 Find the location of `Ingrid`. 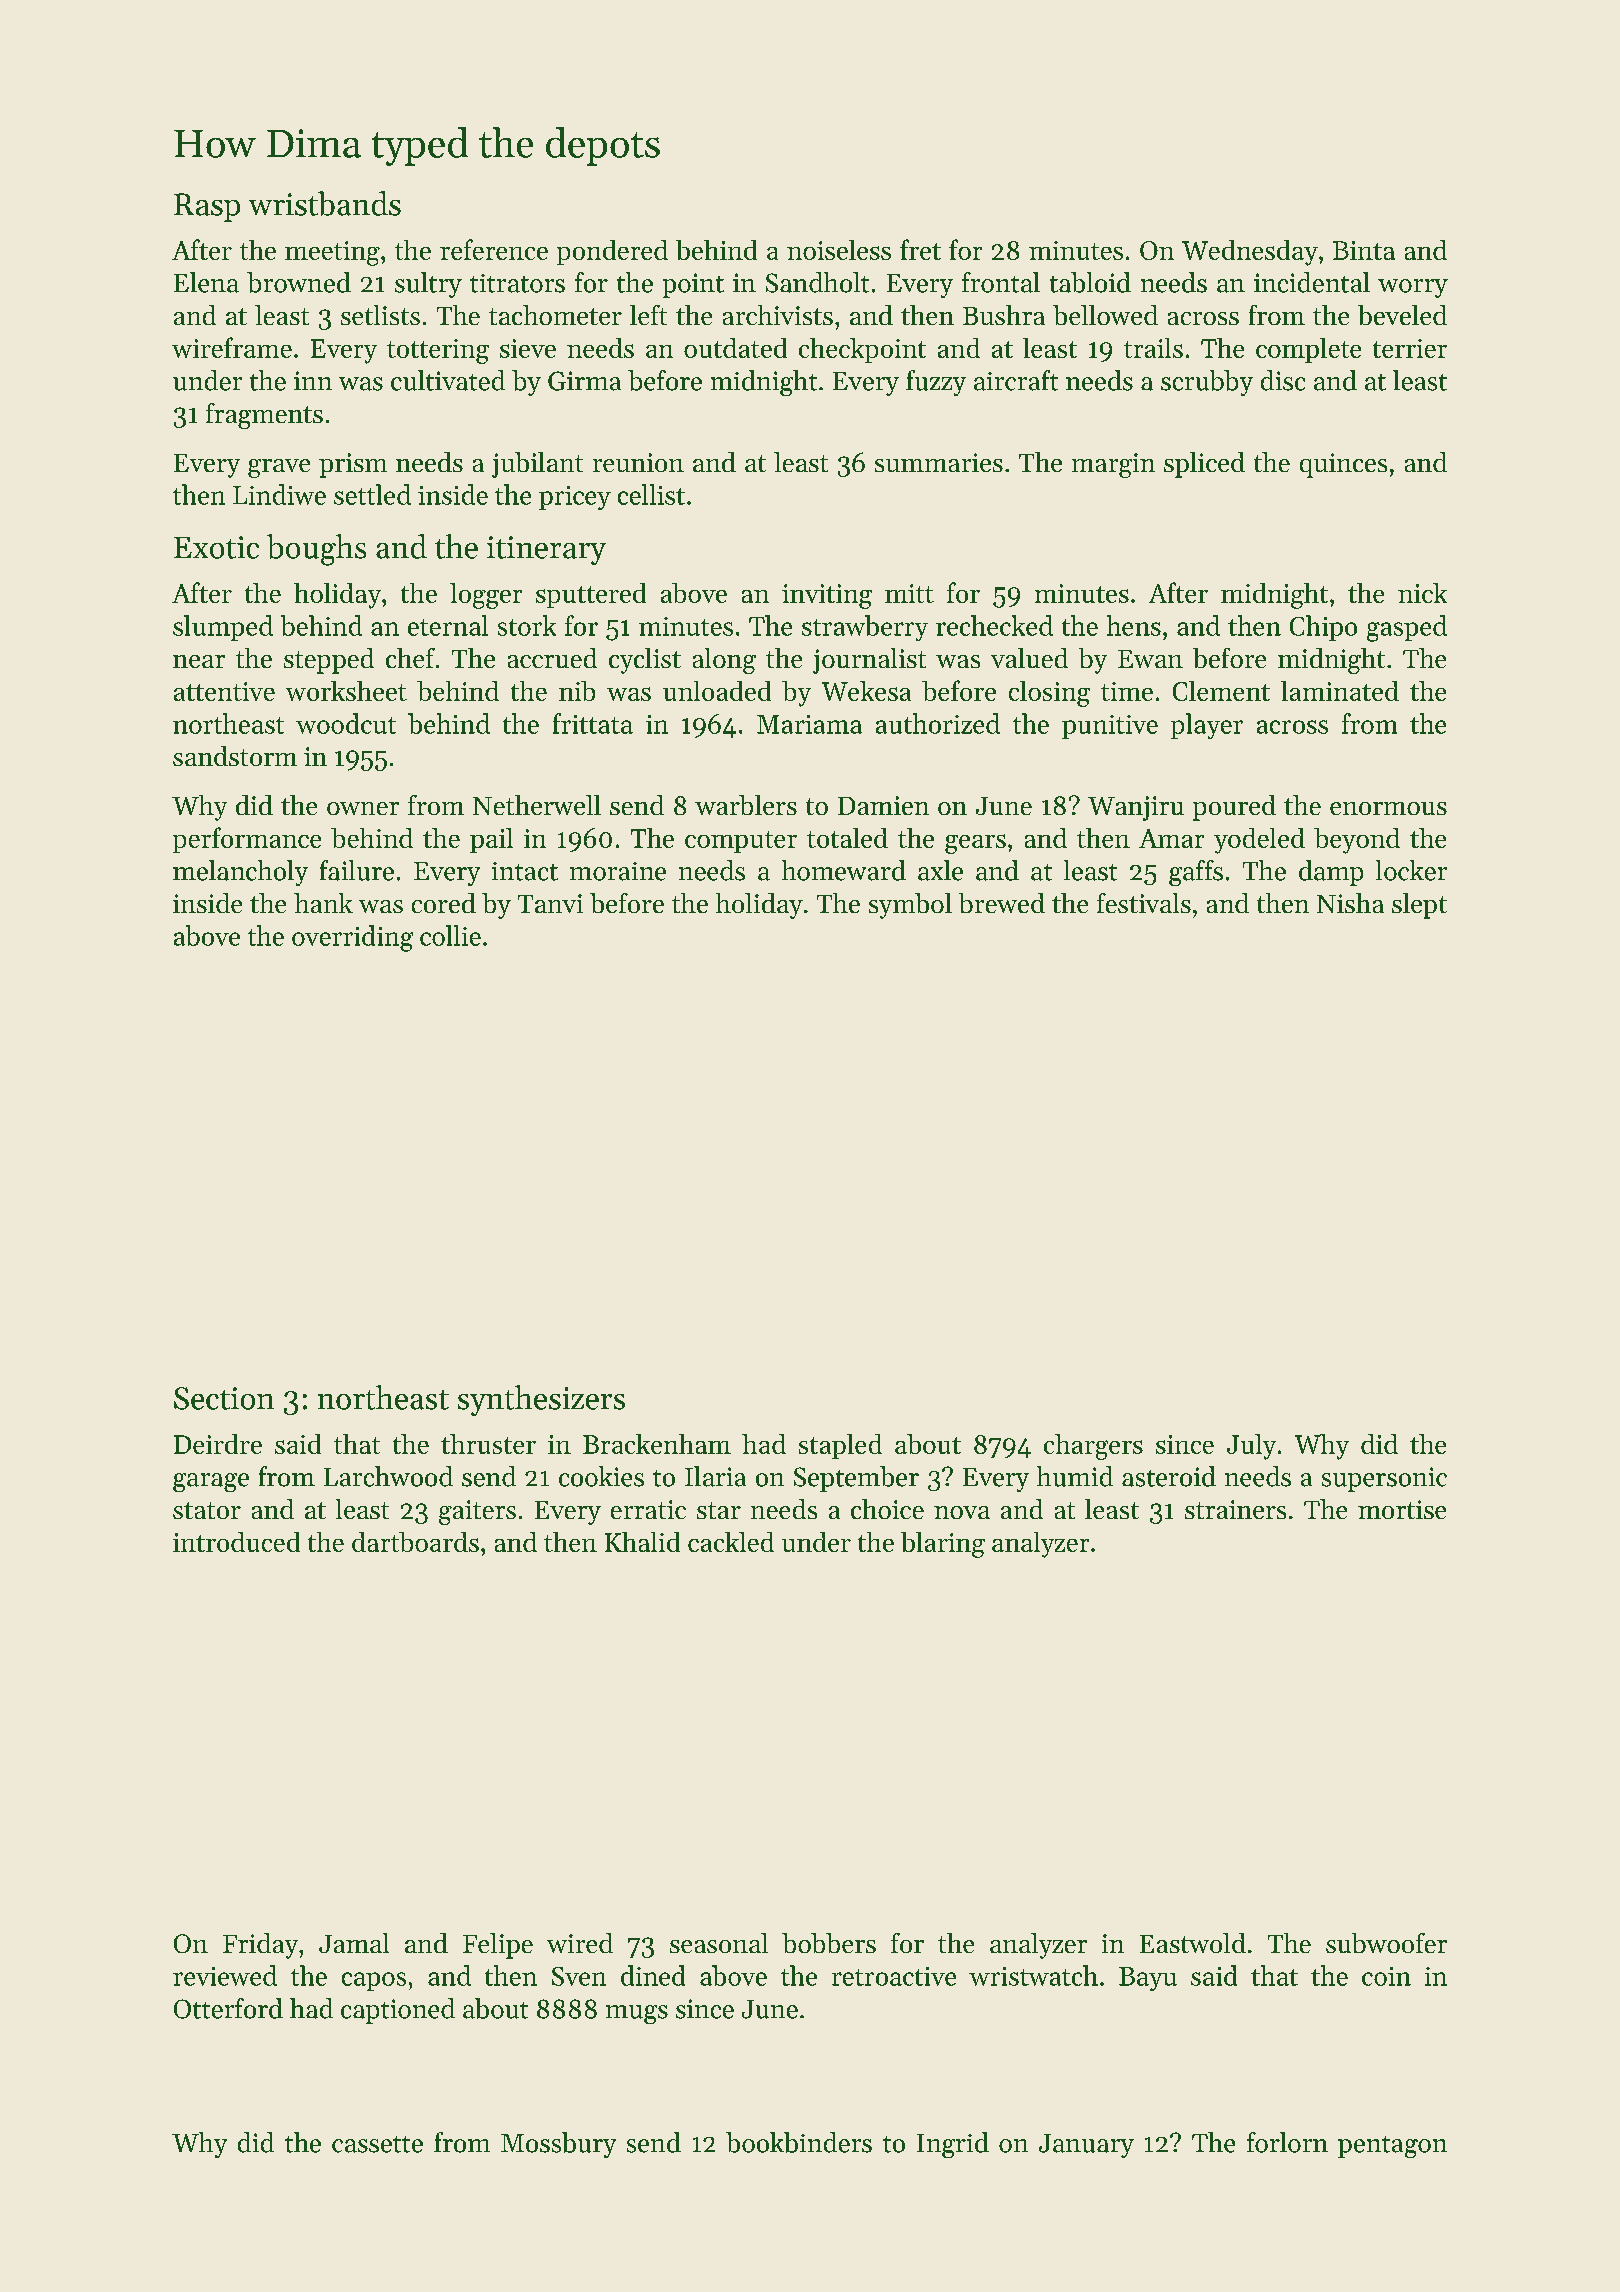

Ingrid is located at coordinates (953, 2145).
